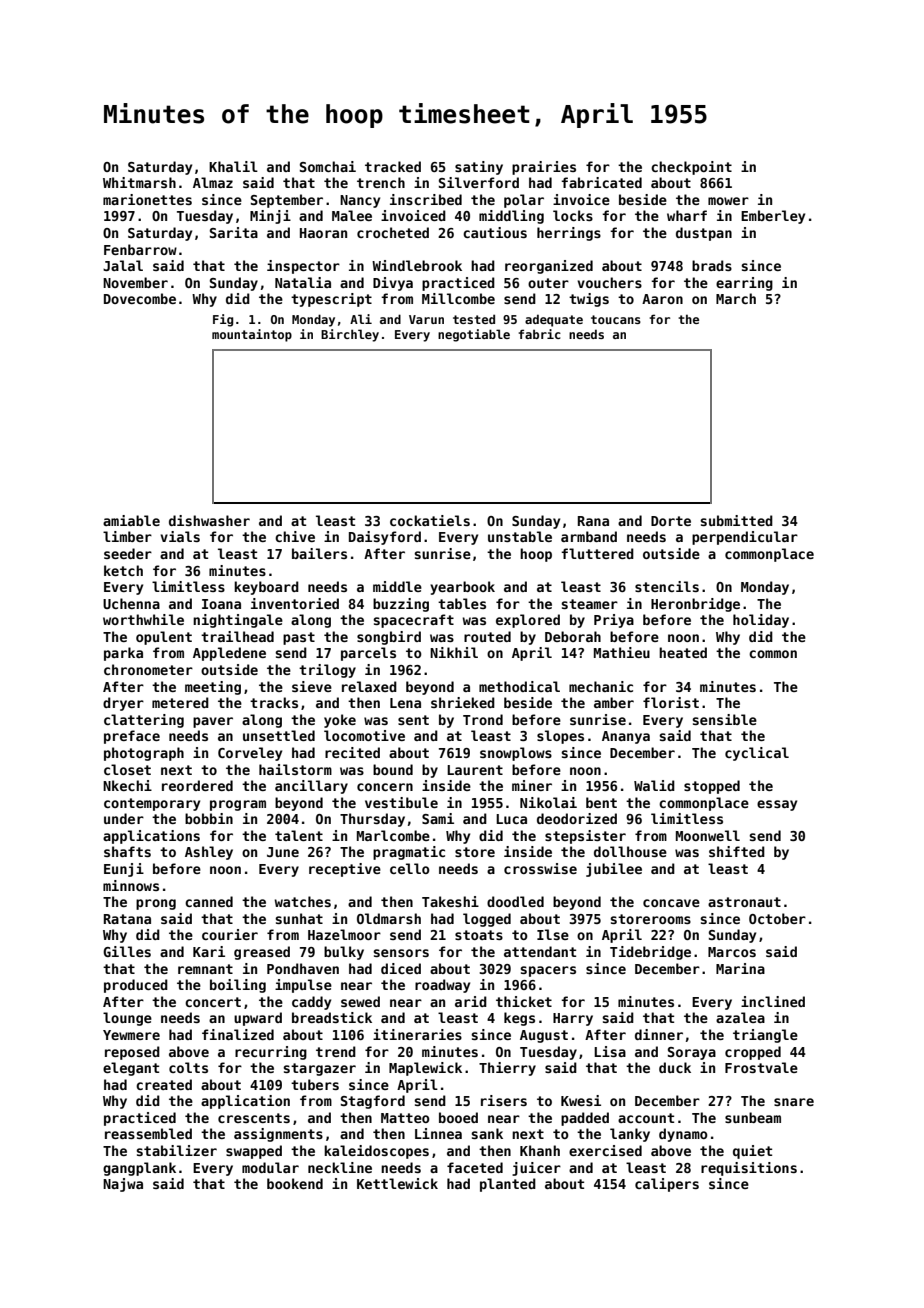 Image resolution: width=924 pixels, height=1308 pixels. I want to click on methodical, so click(519, 686).
